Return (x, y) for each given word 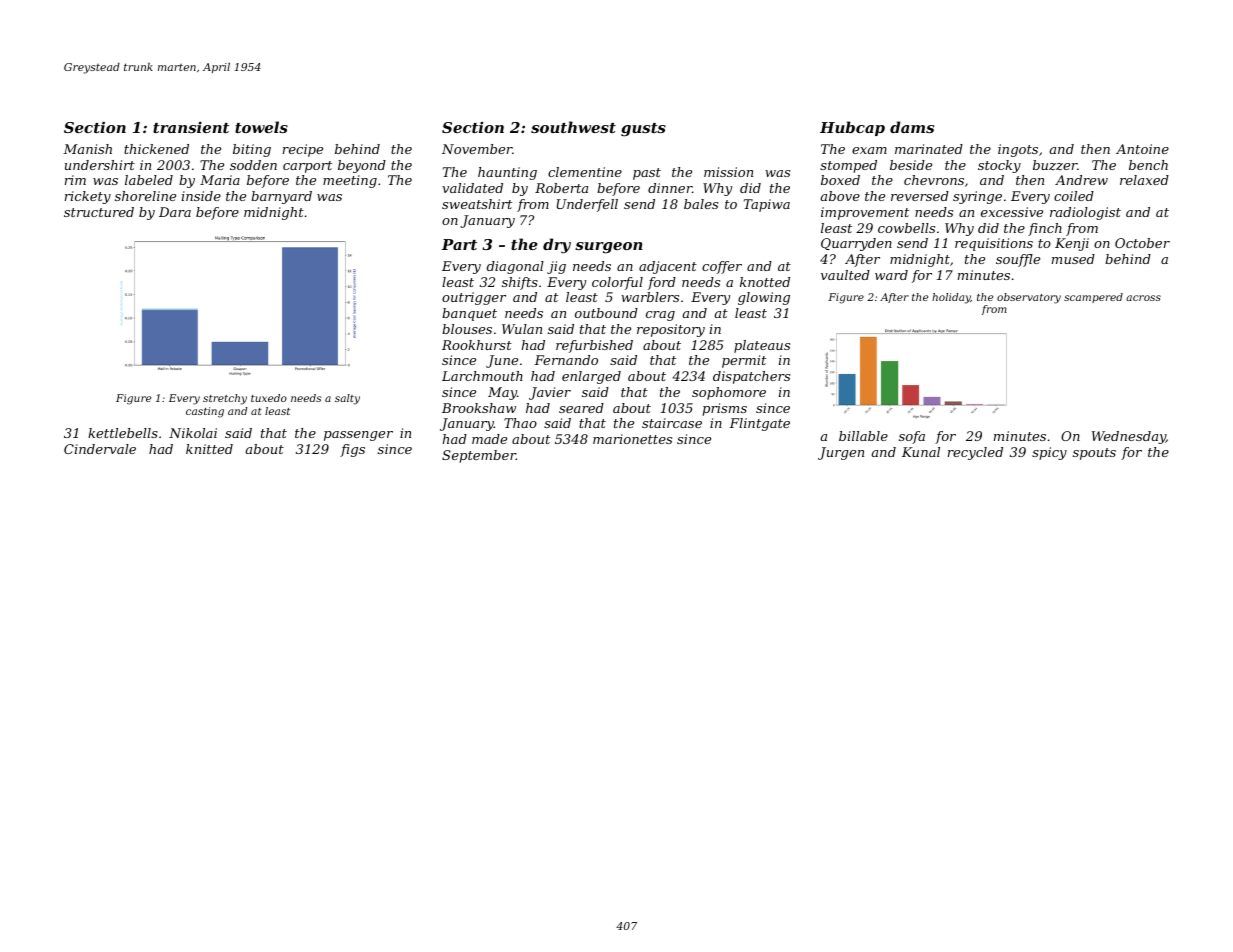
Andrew (1081, 180)
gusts (643, 130)
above (840, 196)
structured (99, 212)
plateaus (762, 346)
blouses (467, 329)
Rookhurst (477, 345)
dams (912, 127)
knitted (209, 449)
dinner (670, 188)
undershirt (100, 165)
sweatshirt (477, 204)
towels (261, 127)
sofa (912, 437)
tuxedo (269, 398)
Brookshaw (479, 408)
